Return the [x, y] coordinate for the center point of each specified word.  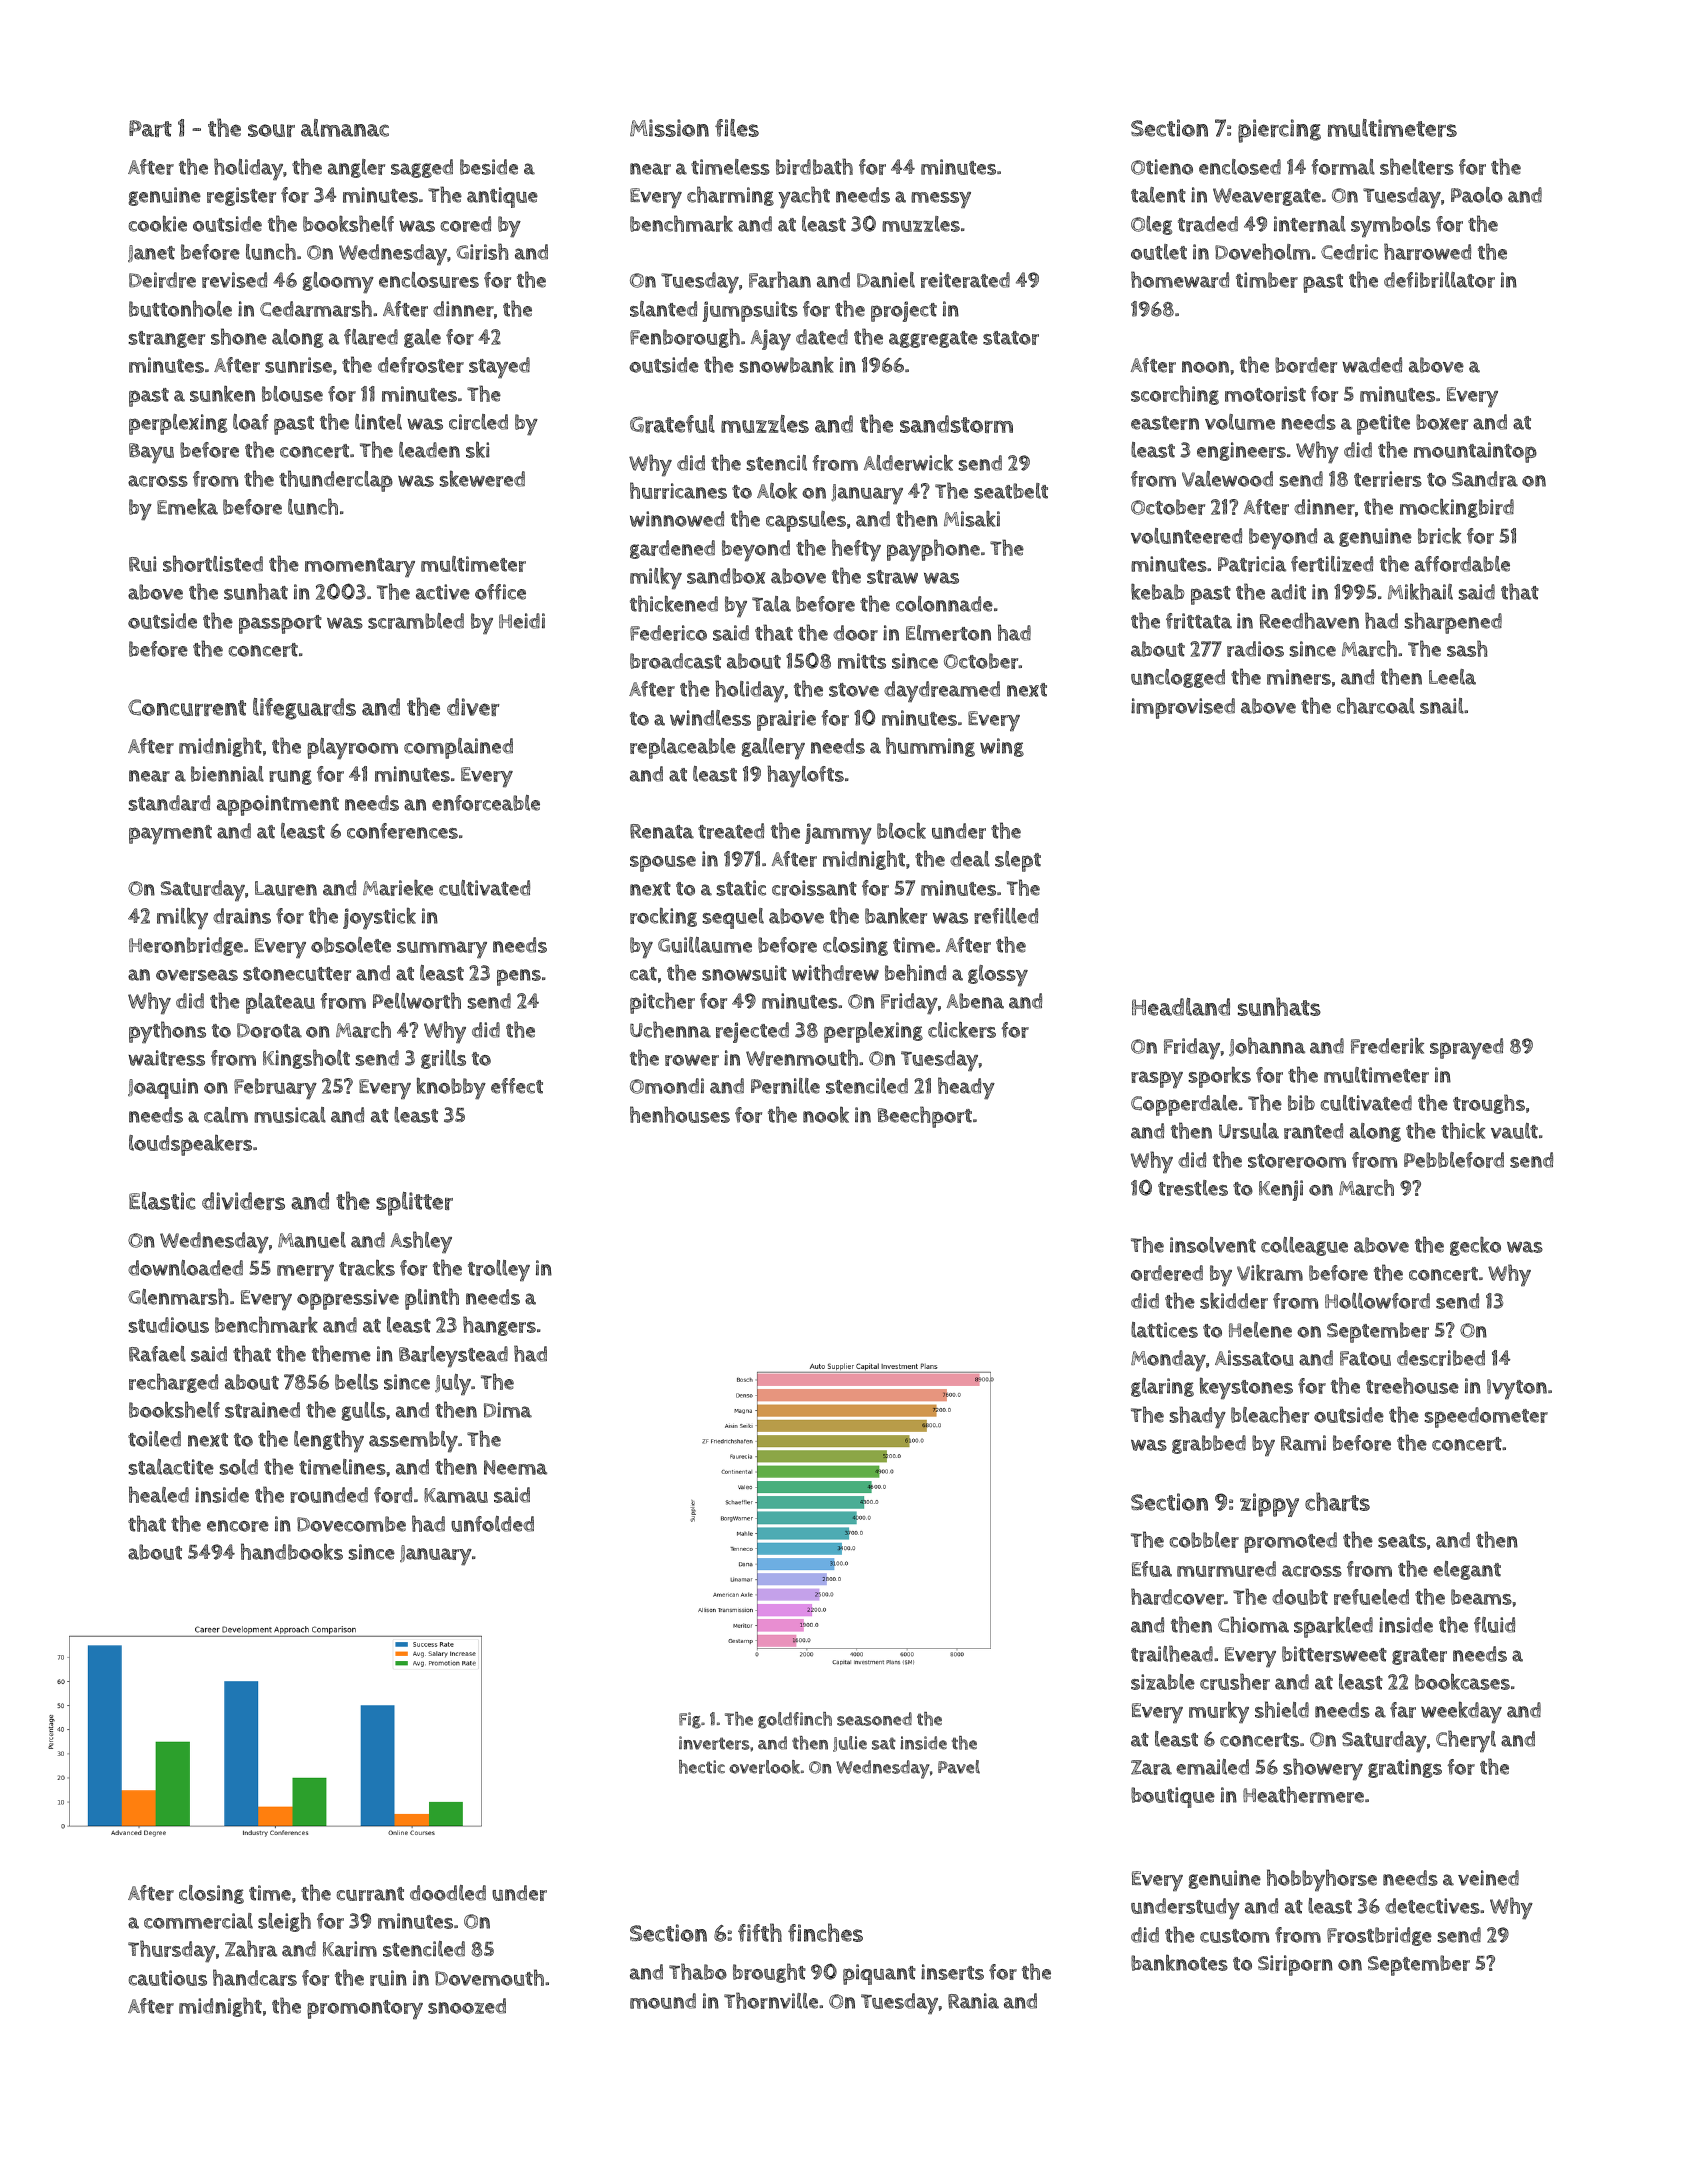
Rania [973, 2001]
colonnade [944, 604]
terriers [1388, 479]
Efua [1152, 1569]
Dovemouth [489, 1977]
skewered [482, 478]
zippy [1269, 1505]
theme [341, 1353]
